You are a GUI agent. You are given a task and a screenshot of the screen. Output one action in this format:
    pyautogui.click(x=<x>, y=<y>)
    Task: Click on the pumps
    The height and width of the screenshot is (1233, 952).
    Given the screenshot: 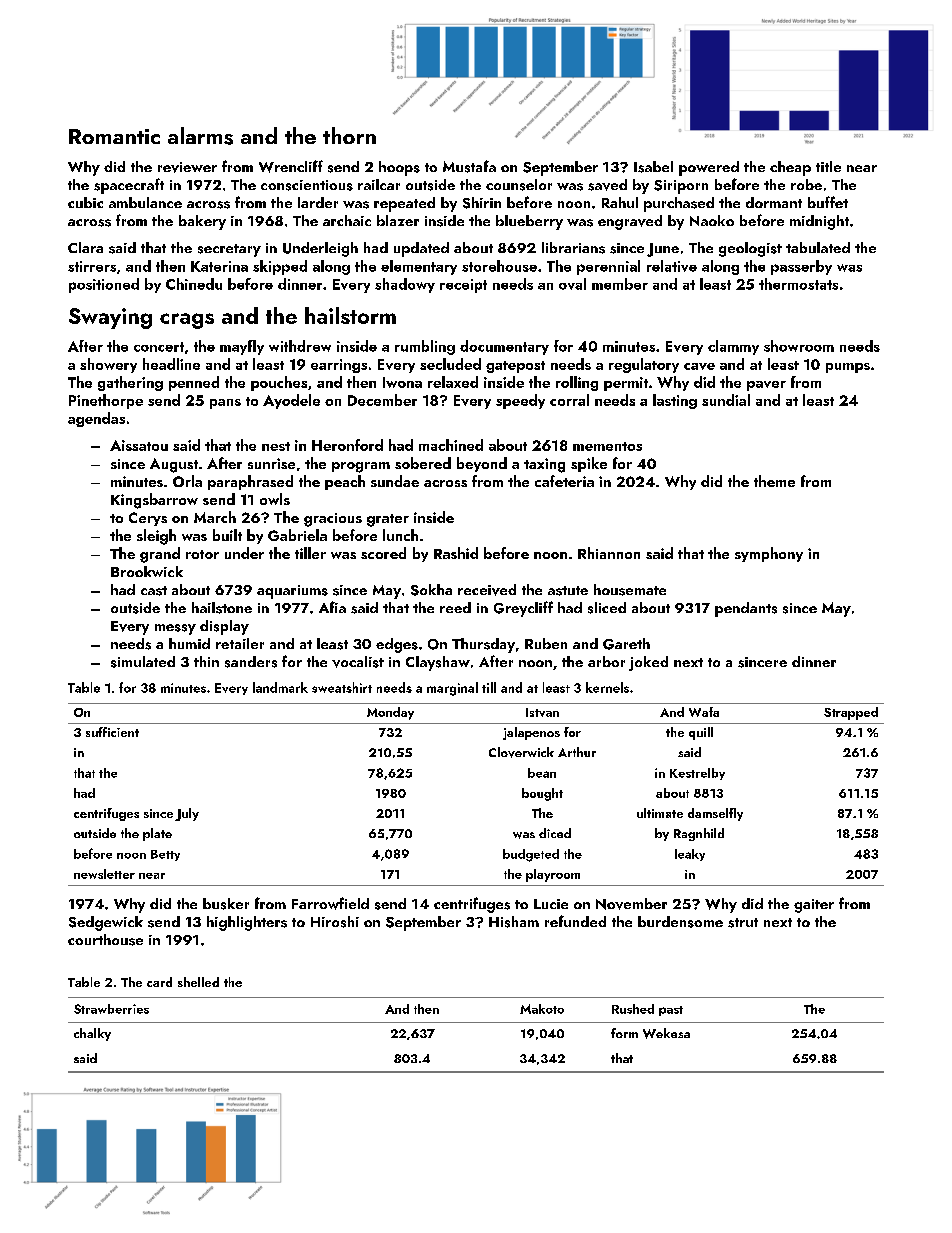 What is the action you would take?
    pyautogui.click(x=848, y=368)
